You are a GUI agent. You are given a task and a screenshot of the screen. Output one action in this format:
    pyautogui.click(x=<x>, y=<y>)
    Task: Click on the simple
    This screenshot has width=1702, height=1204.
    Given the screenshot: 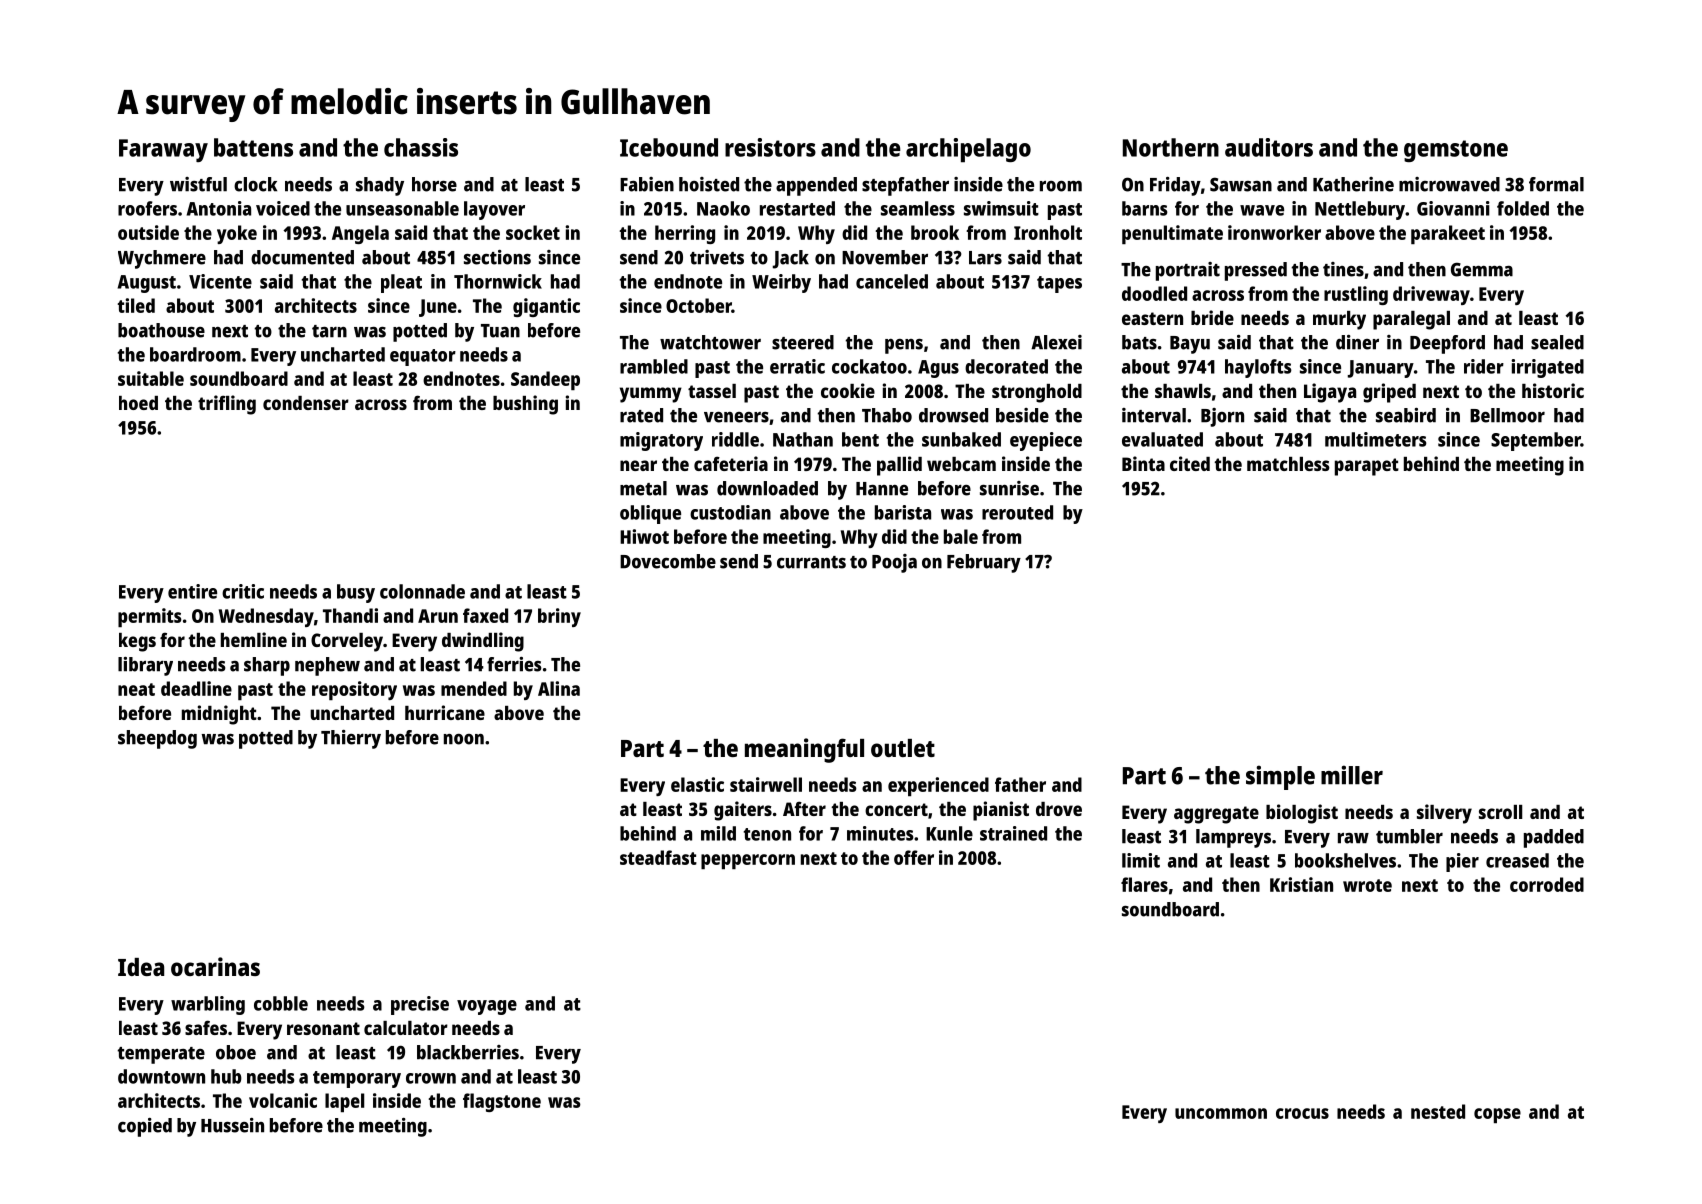 What is the action you would take?
    pyautogui.click(x=1280, y=777)
